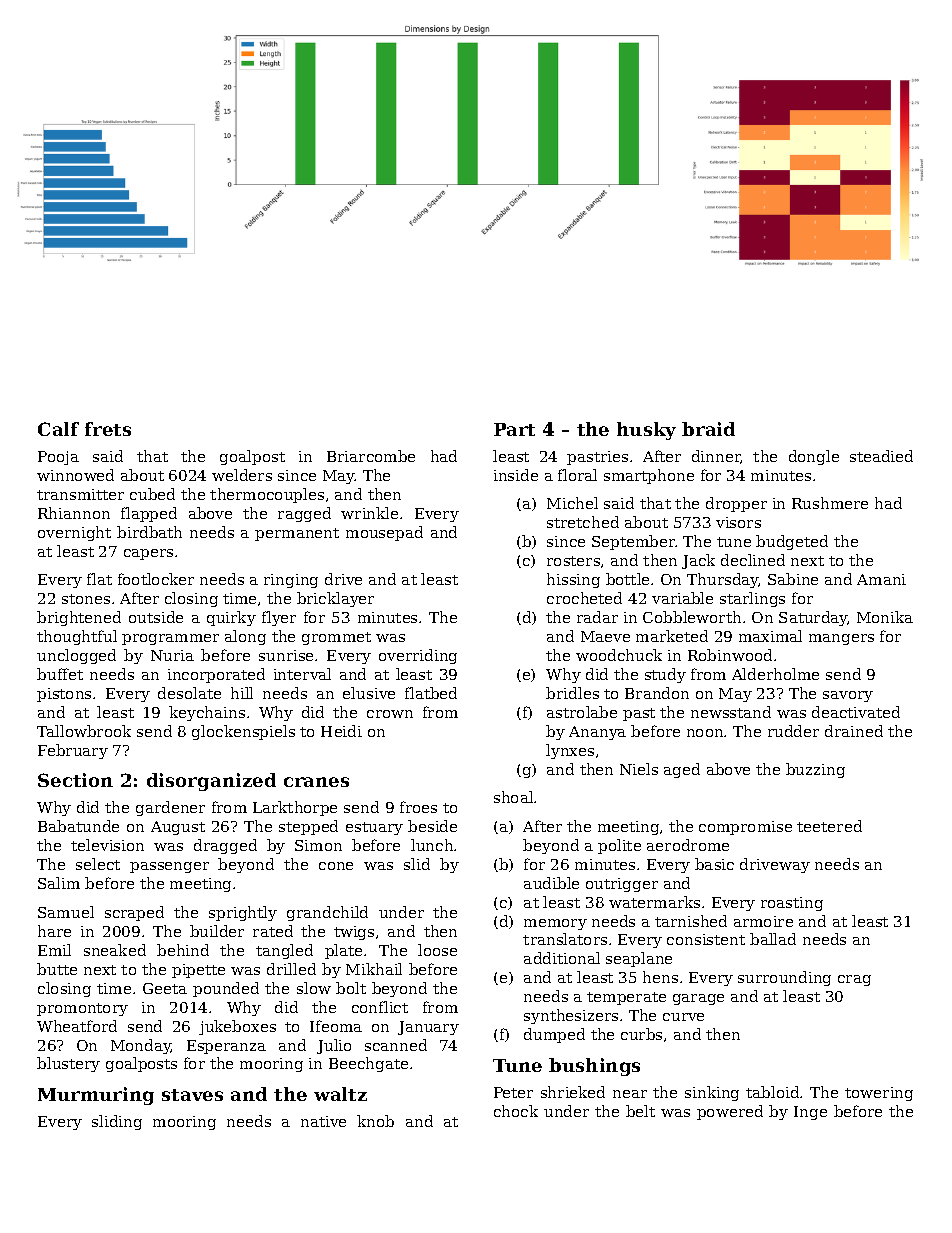  Describe the element at coordinates (572, 693) in the screenshot. I see `bridles` at that location.
